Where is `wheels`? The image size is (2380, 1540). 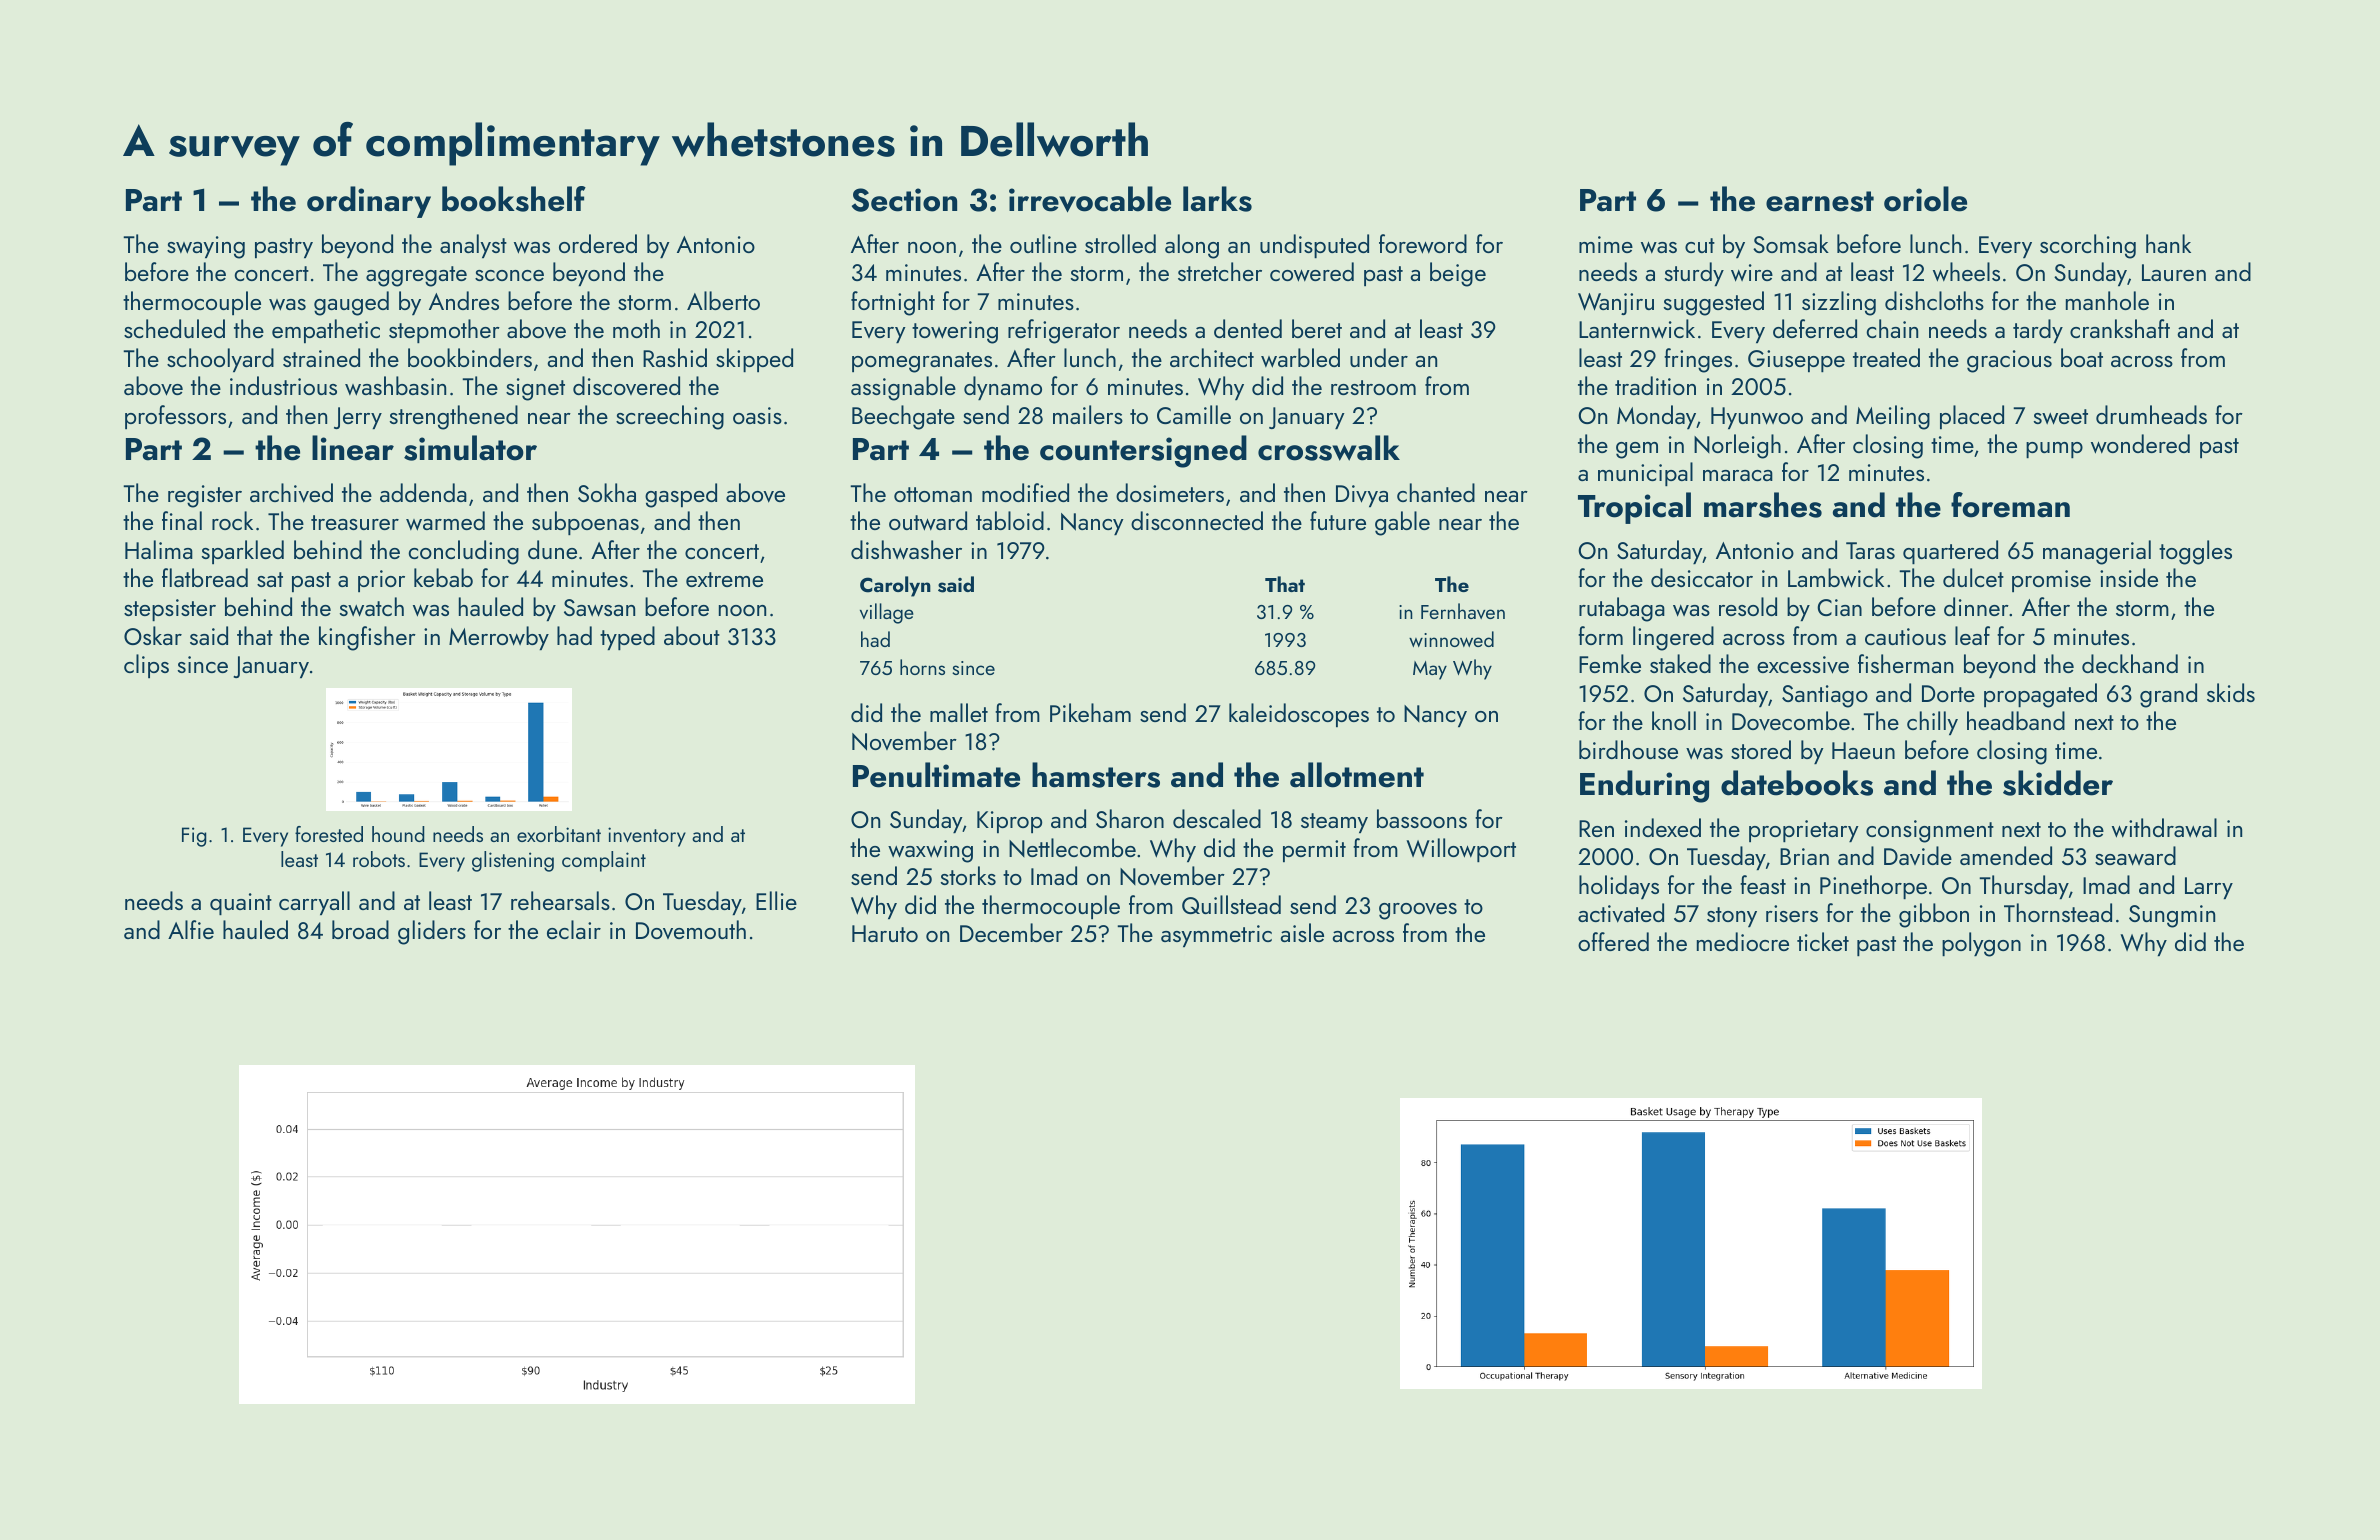 wheels is located at coordinates (1966, 272).
